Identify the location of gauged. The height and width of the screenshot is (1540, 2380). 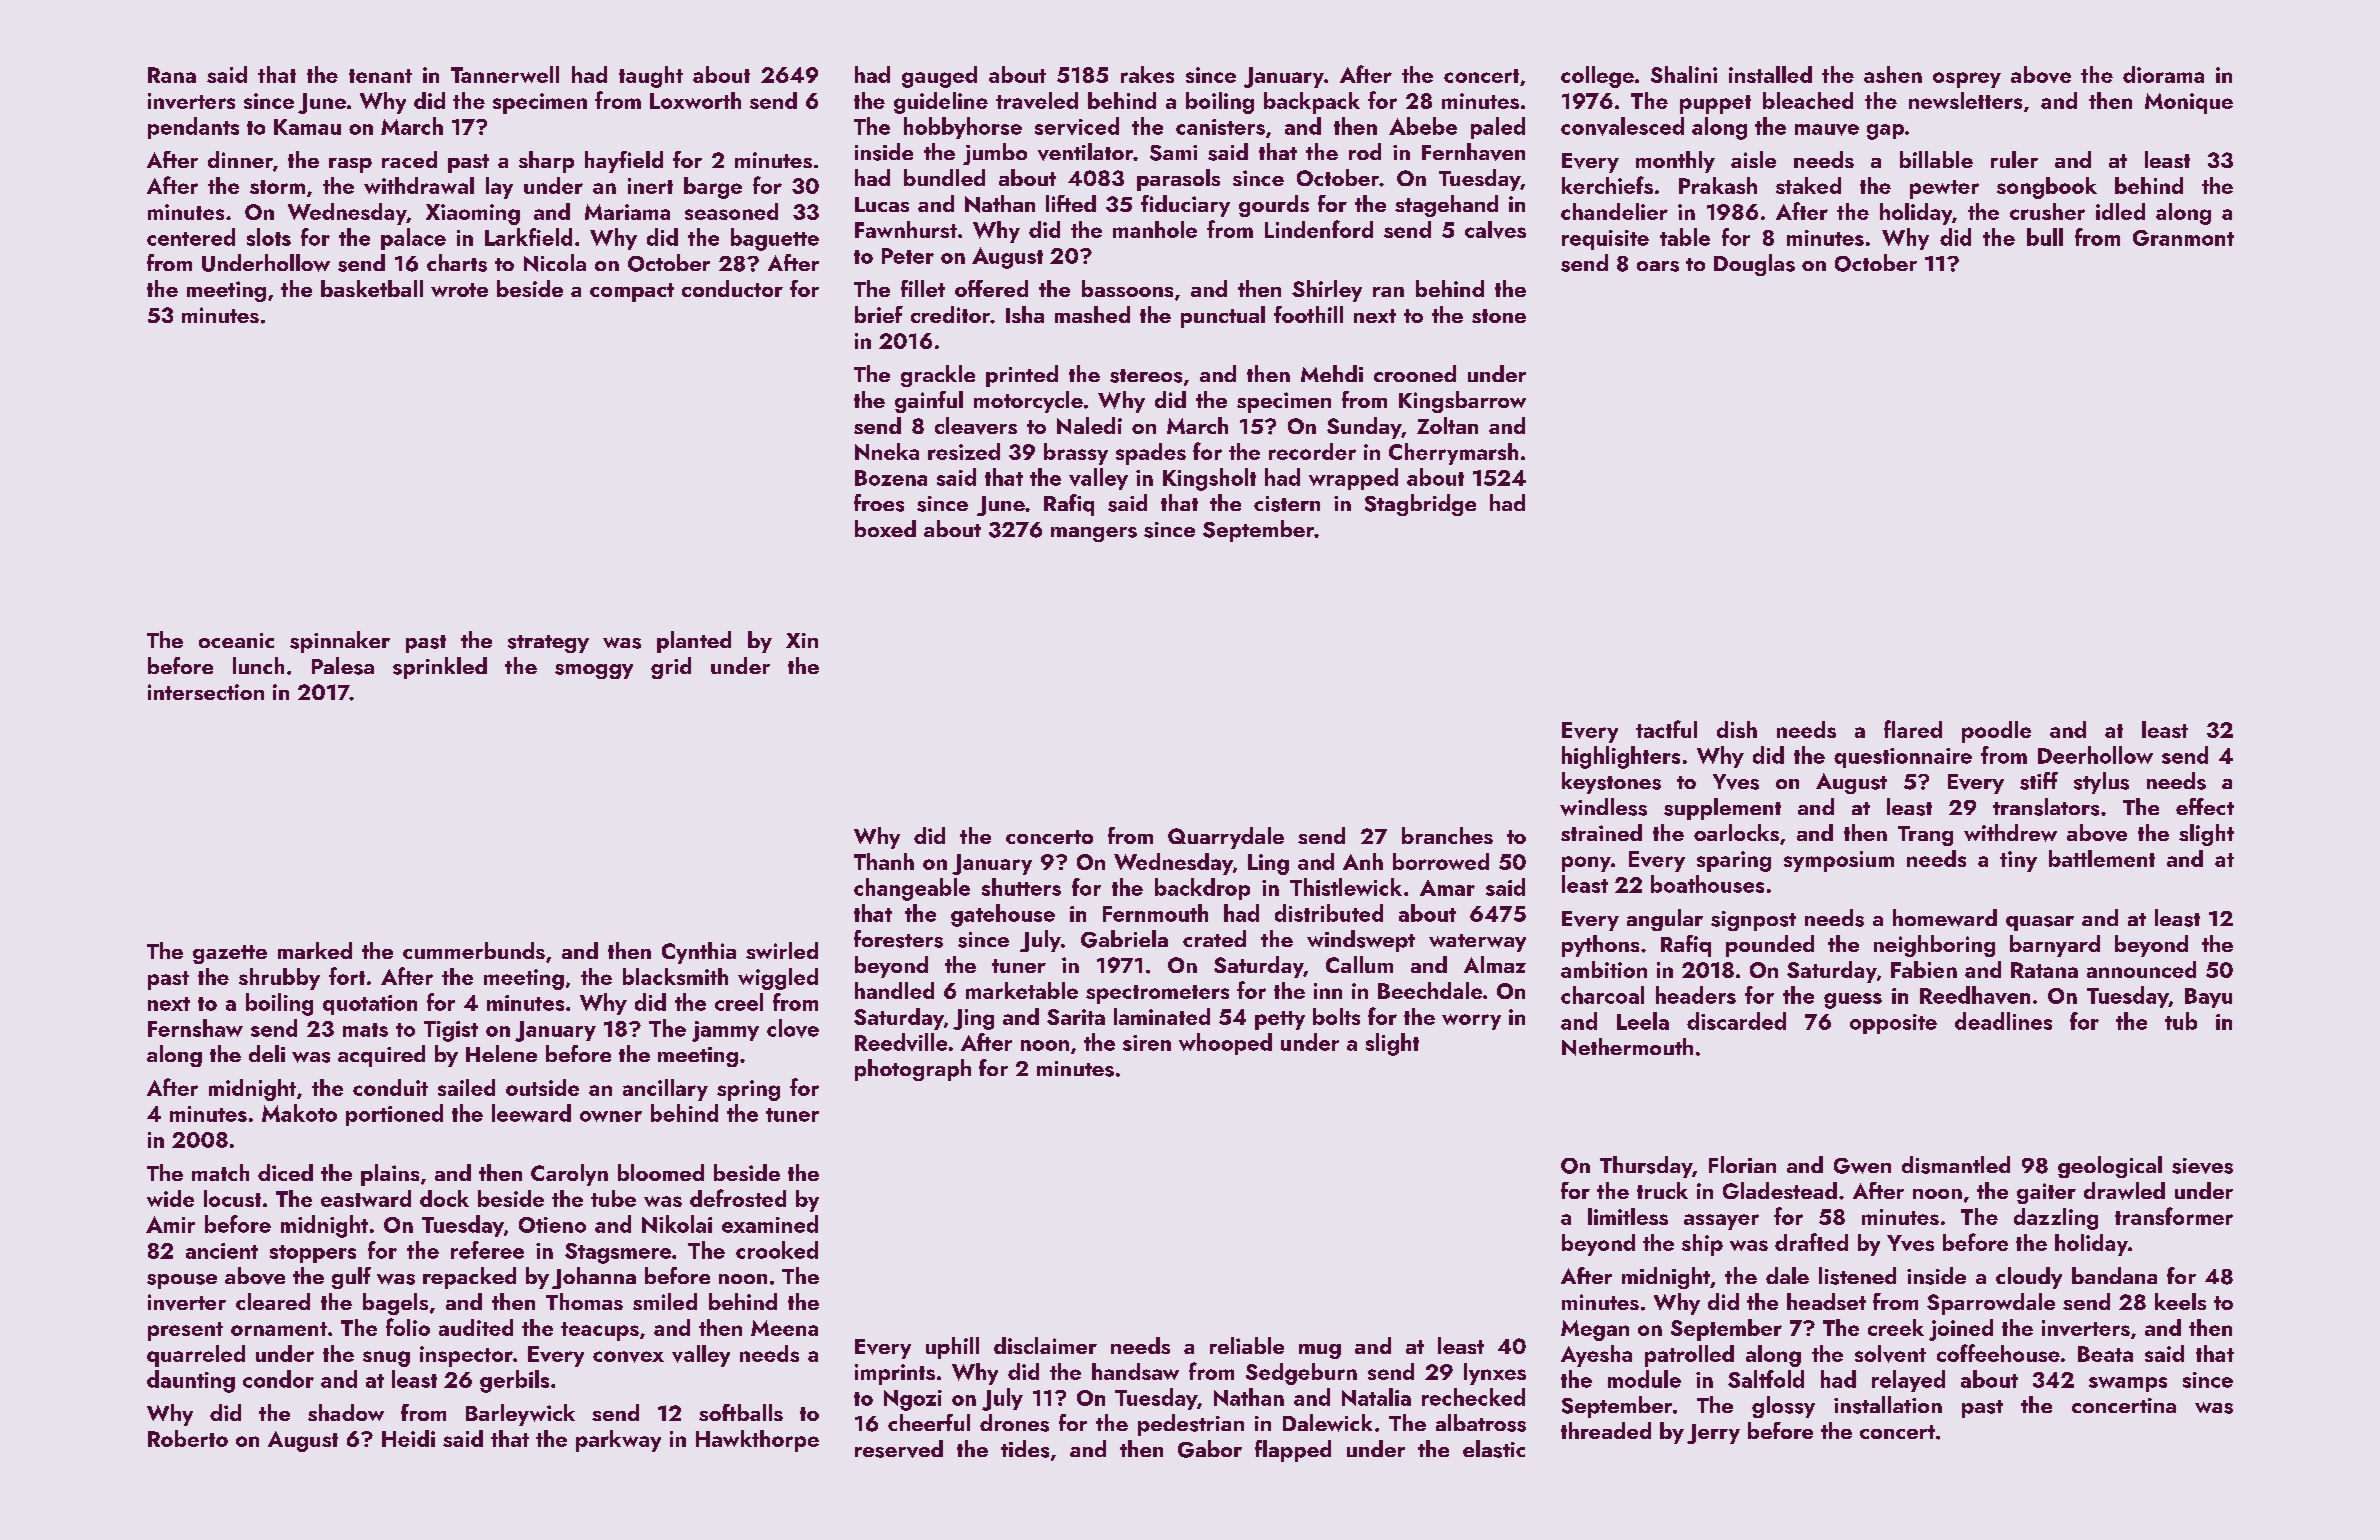
(939, 77).
